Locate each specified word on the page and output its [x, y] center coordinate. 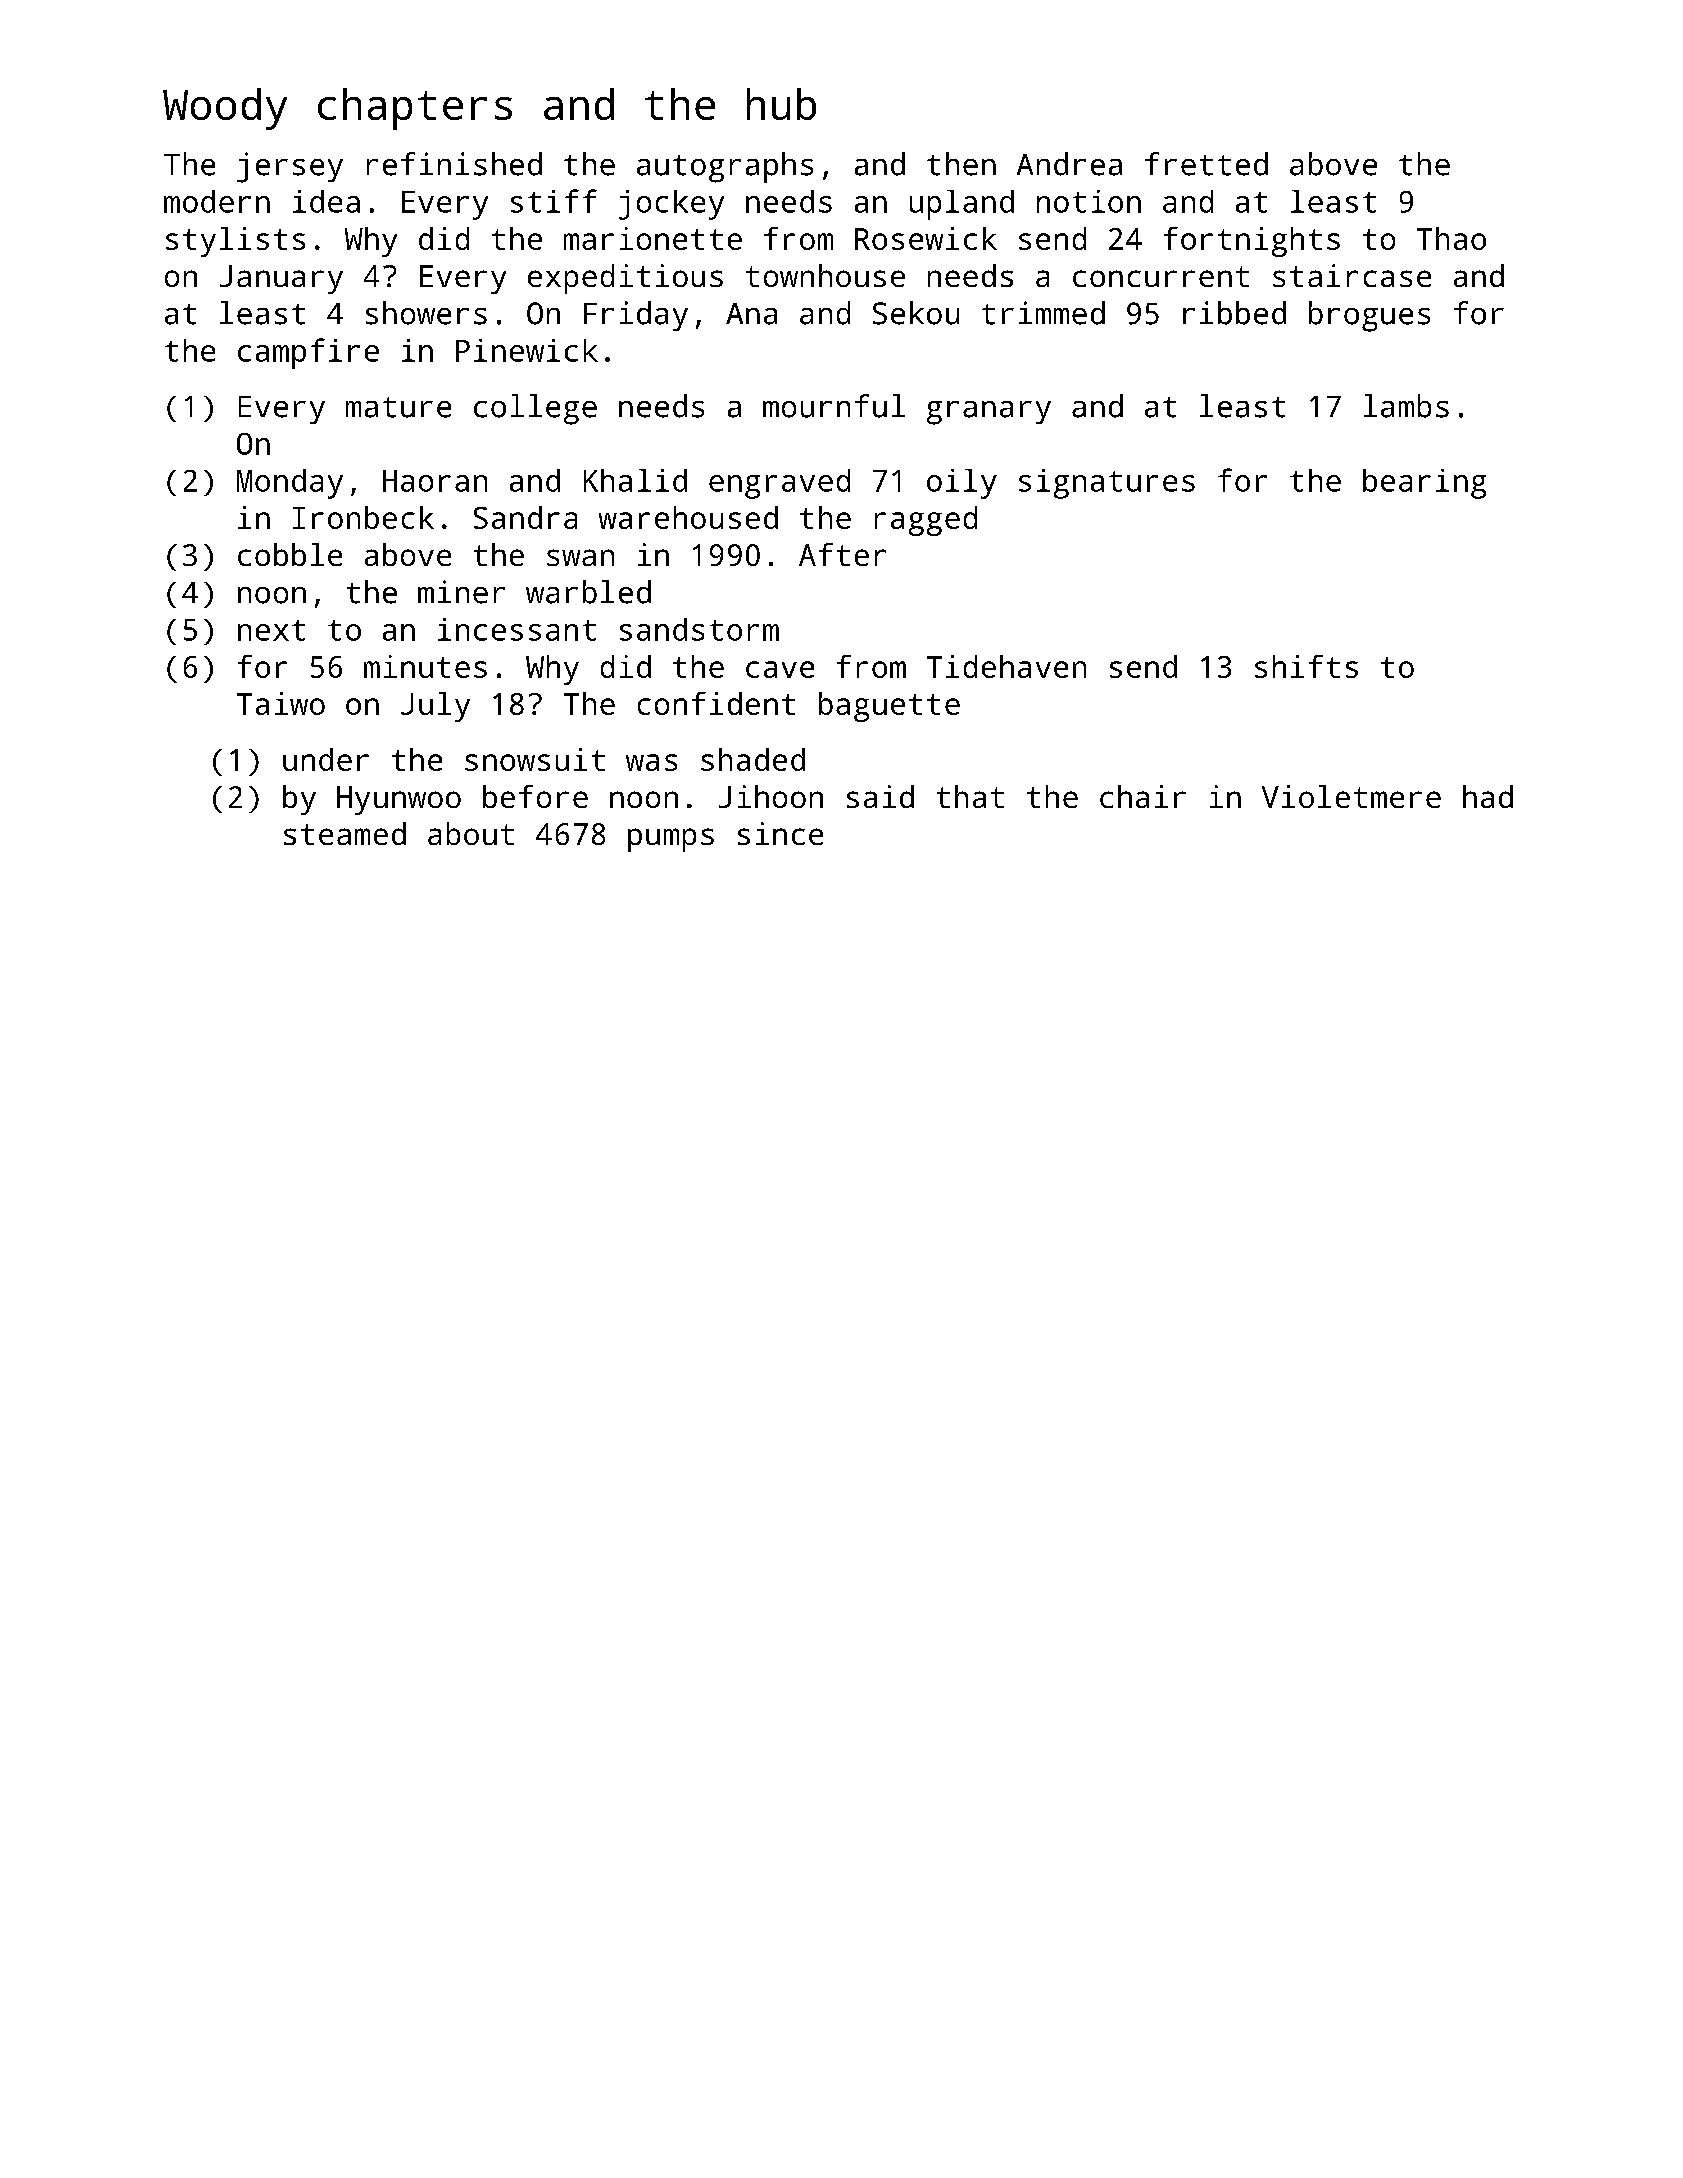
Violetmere [1351, 796]
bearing [1424, 484]
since [780, 833]
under [326, 759]
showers [426, 313]
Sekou [916, 313]
